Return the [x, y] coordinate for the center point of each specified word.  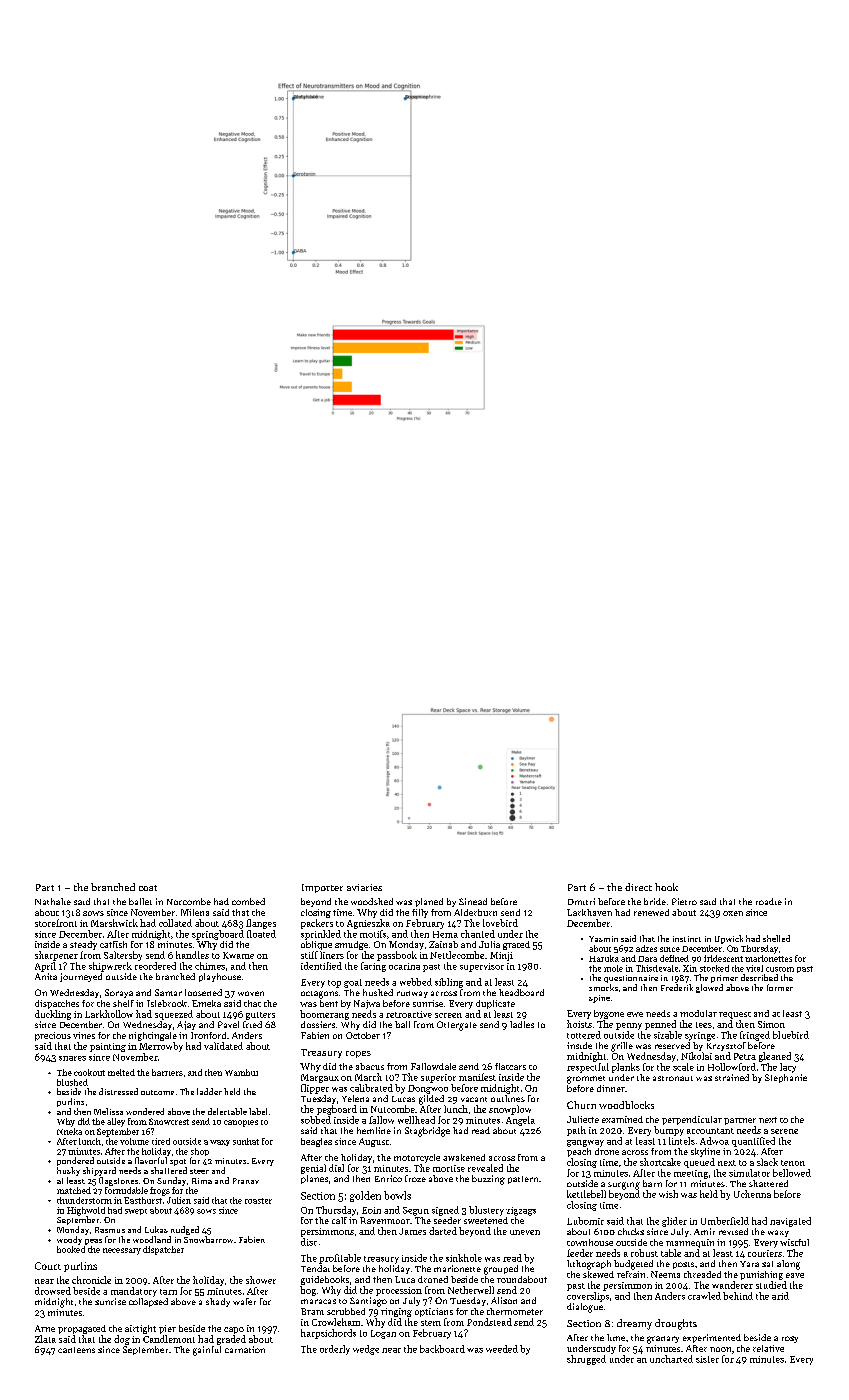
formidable [126, 1190]
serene [784, 1131]
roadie [769, 901]
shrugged [586, 1360]
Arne [45, 1328]
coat [148, 888]
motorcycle [417, 1158]
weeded [502, 1349]
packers [317, 924]
